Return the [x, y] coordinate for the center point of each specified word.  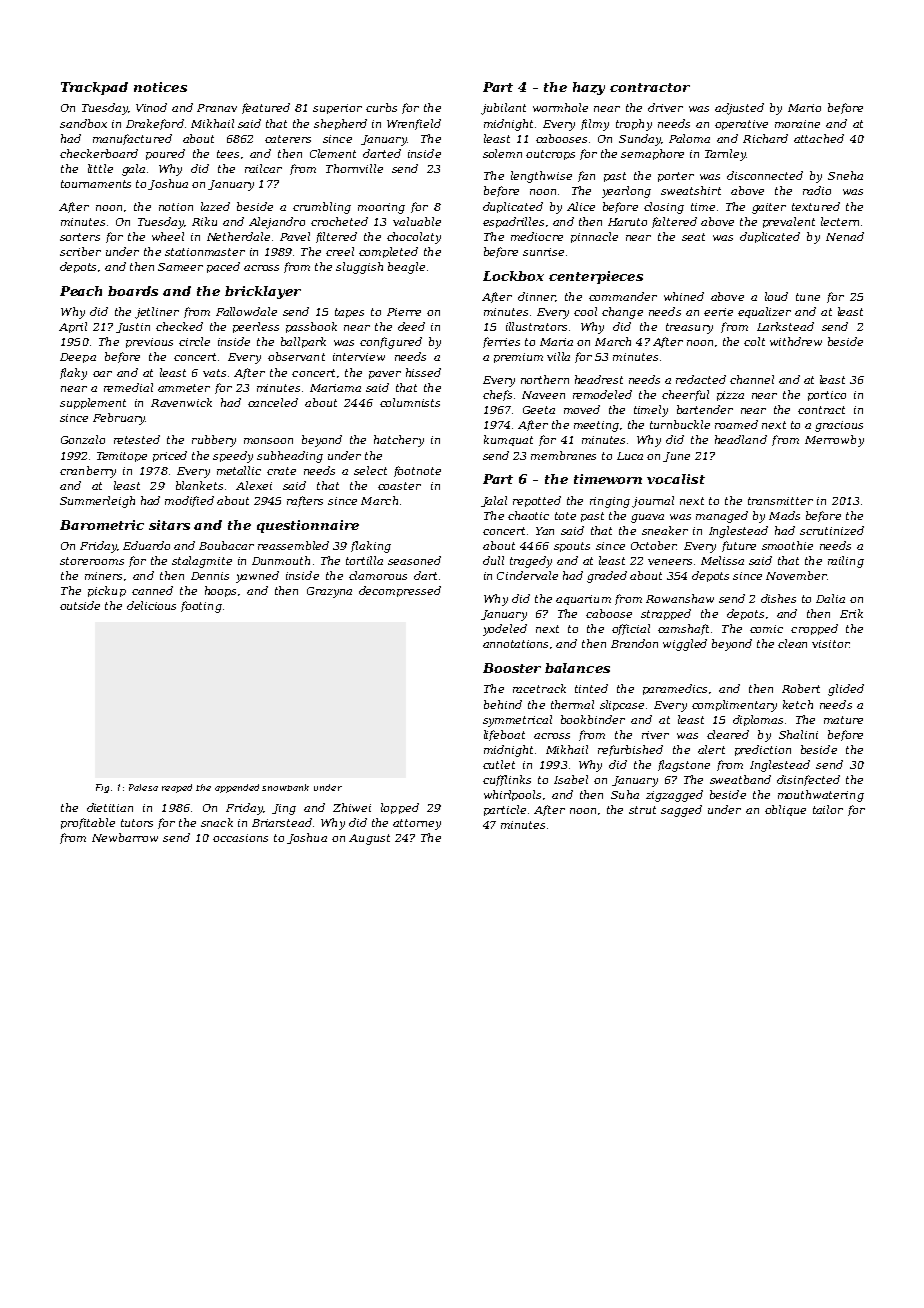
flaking [371, 547]
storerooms [92, 561]
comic [766, 629]
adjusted [739, 109]
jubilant [503, 109]
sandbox [83, 123]
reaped [177, 788]
